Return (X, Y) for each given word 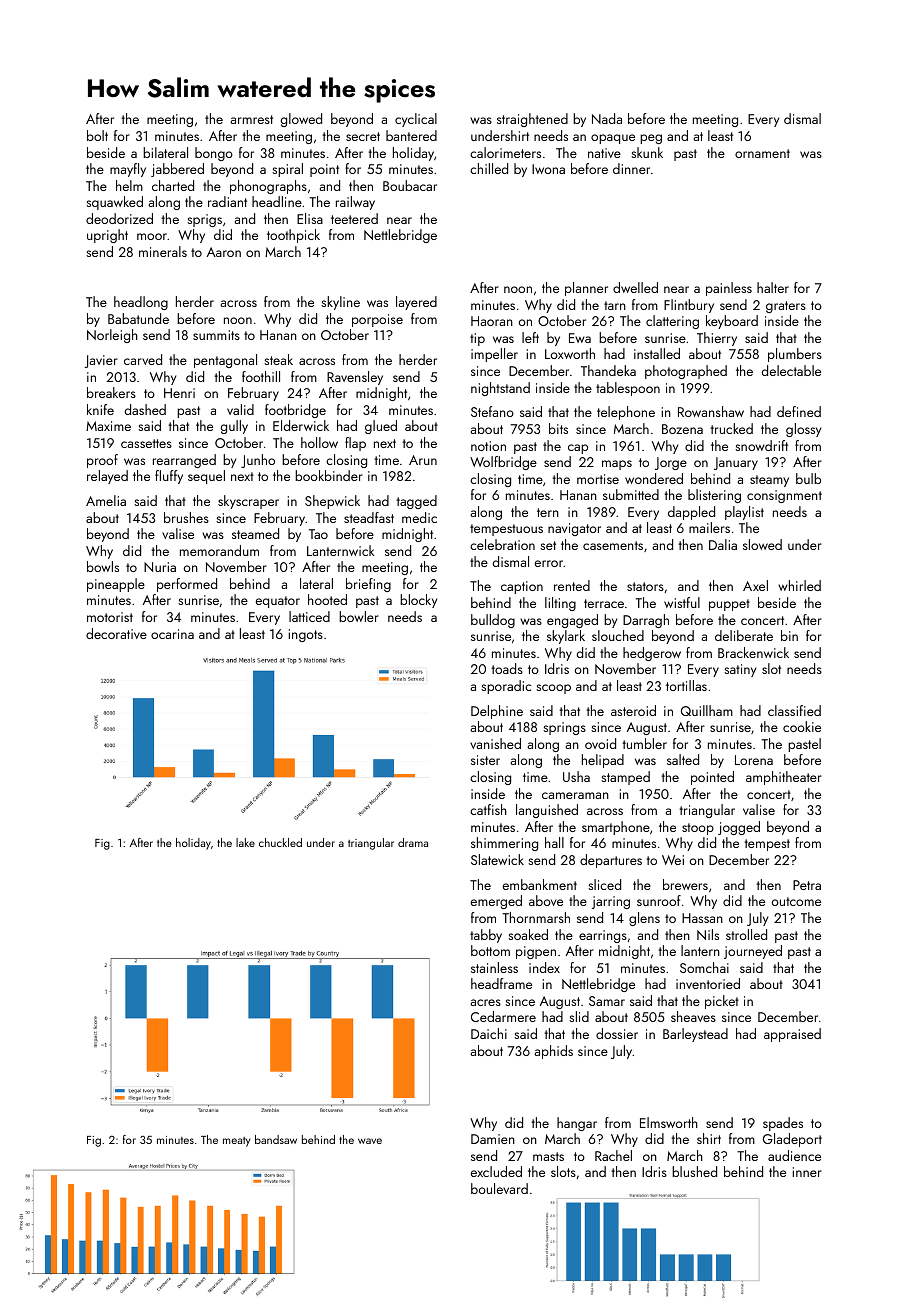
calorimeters (505, 152)
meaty (237, 1142)
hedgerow (652, 654)
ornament (762, 153)
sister (485, 760)
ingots (306, 635)
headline (277, 201)
